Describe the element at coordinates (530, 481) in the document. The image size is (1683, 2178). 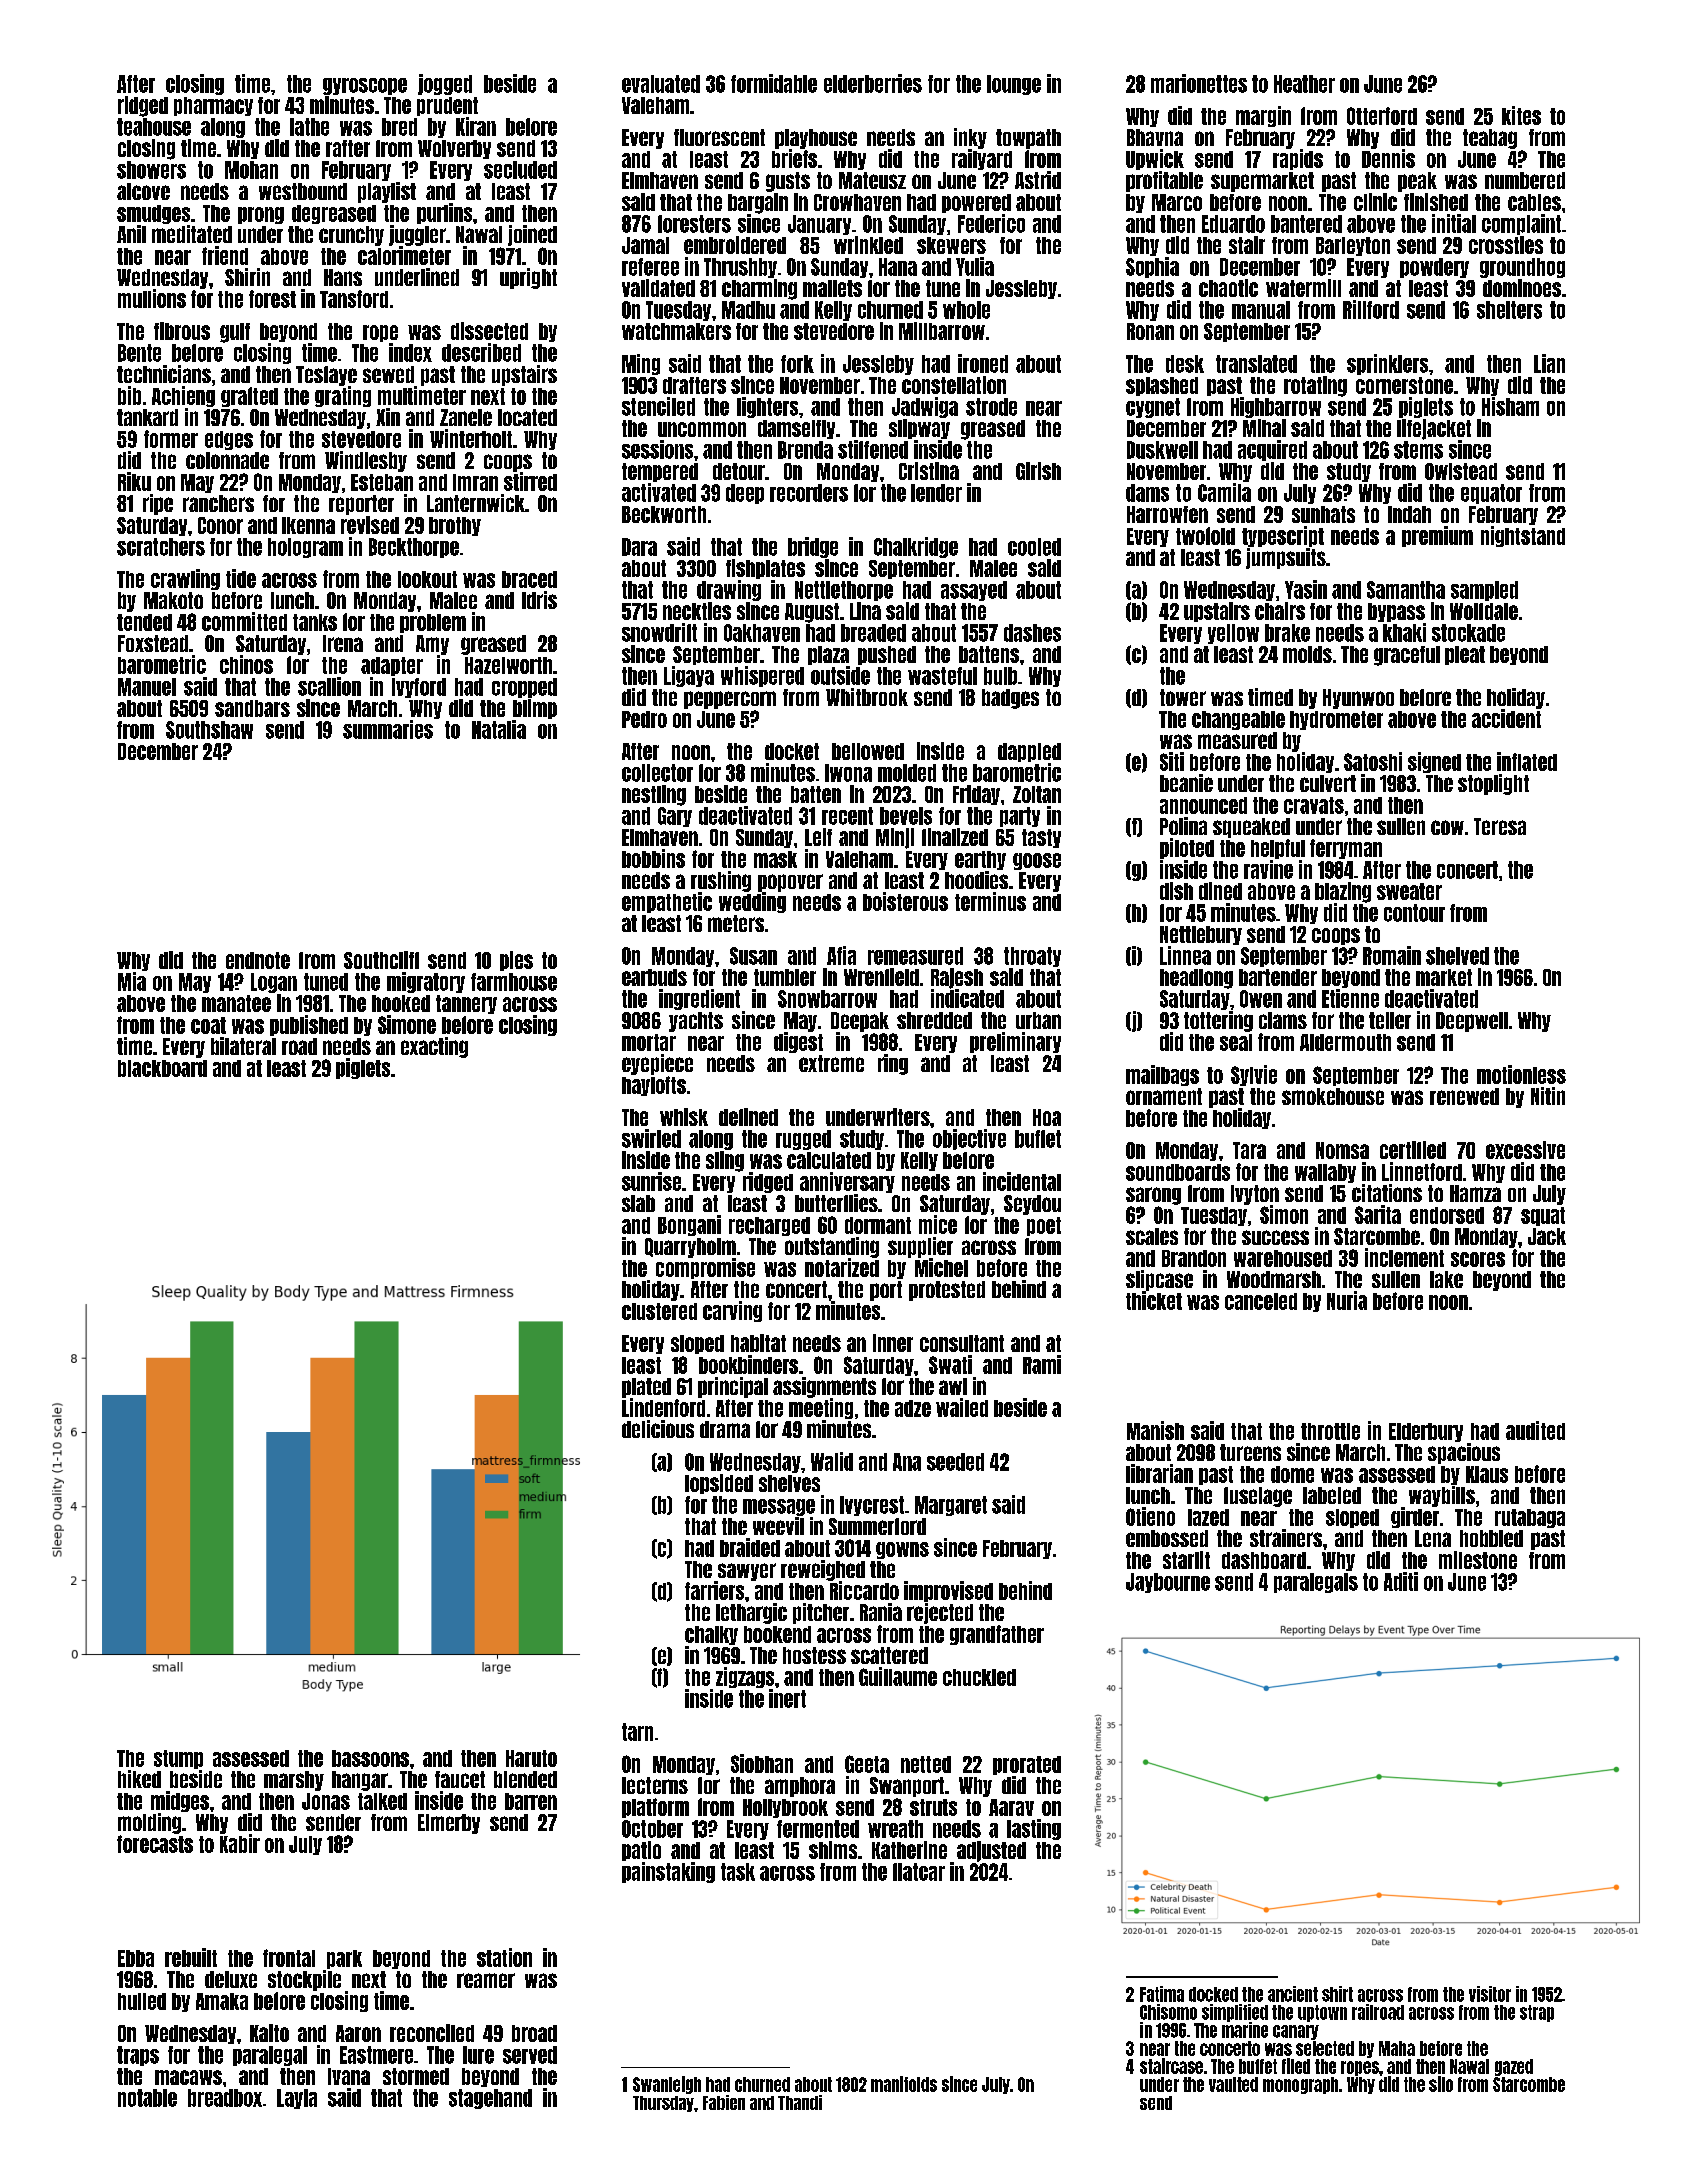
I see `stirred` at that location.
